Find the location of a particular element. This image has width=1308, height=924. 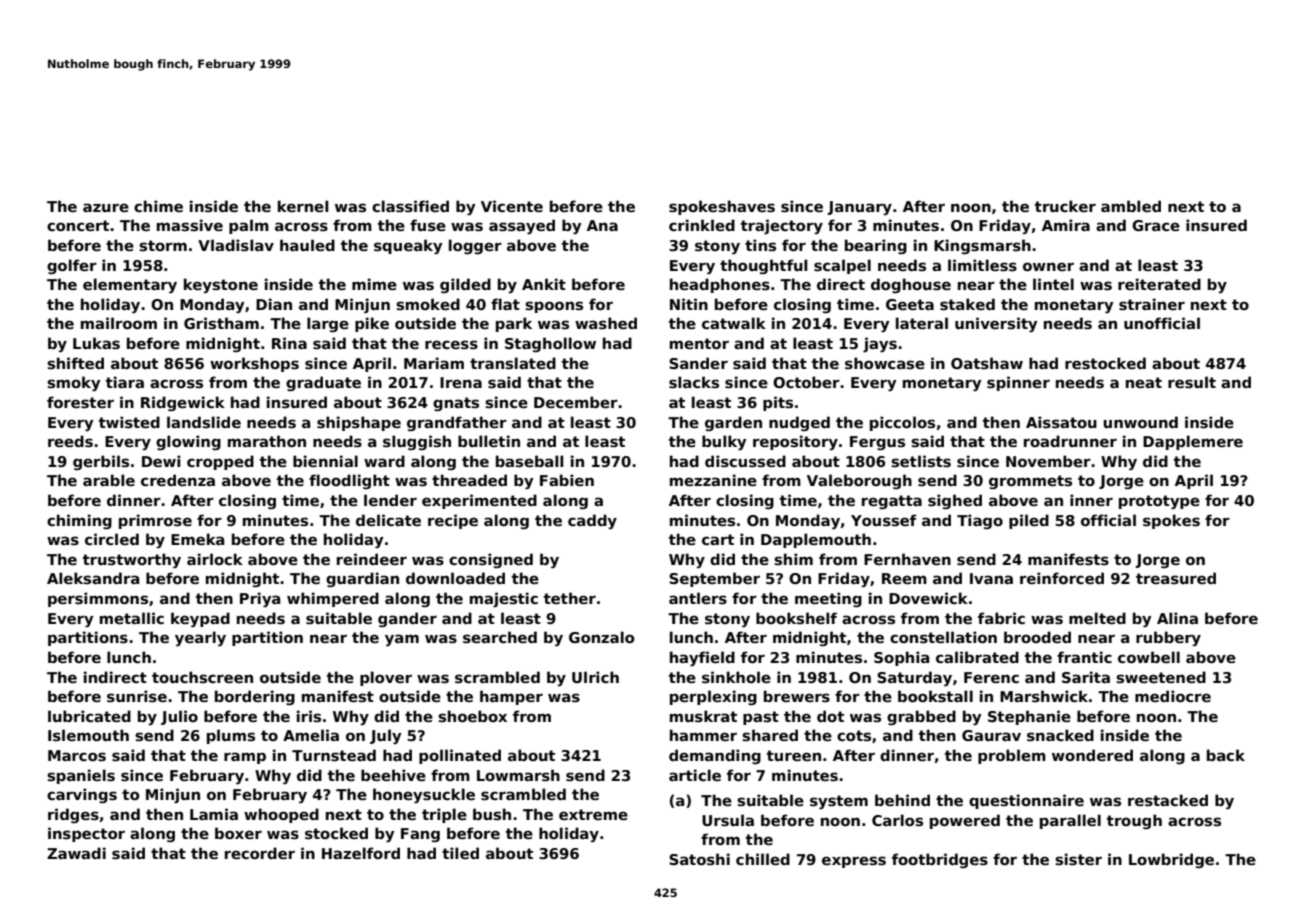

keystone is located at coordinates (221, 285).
